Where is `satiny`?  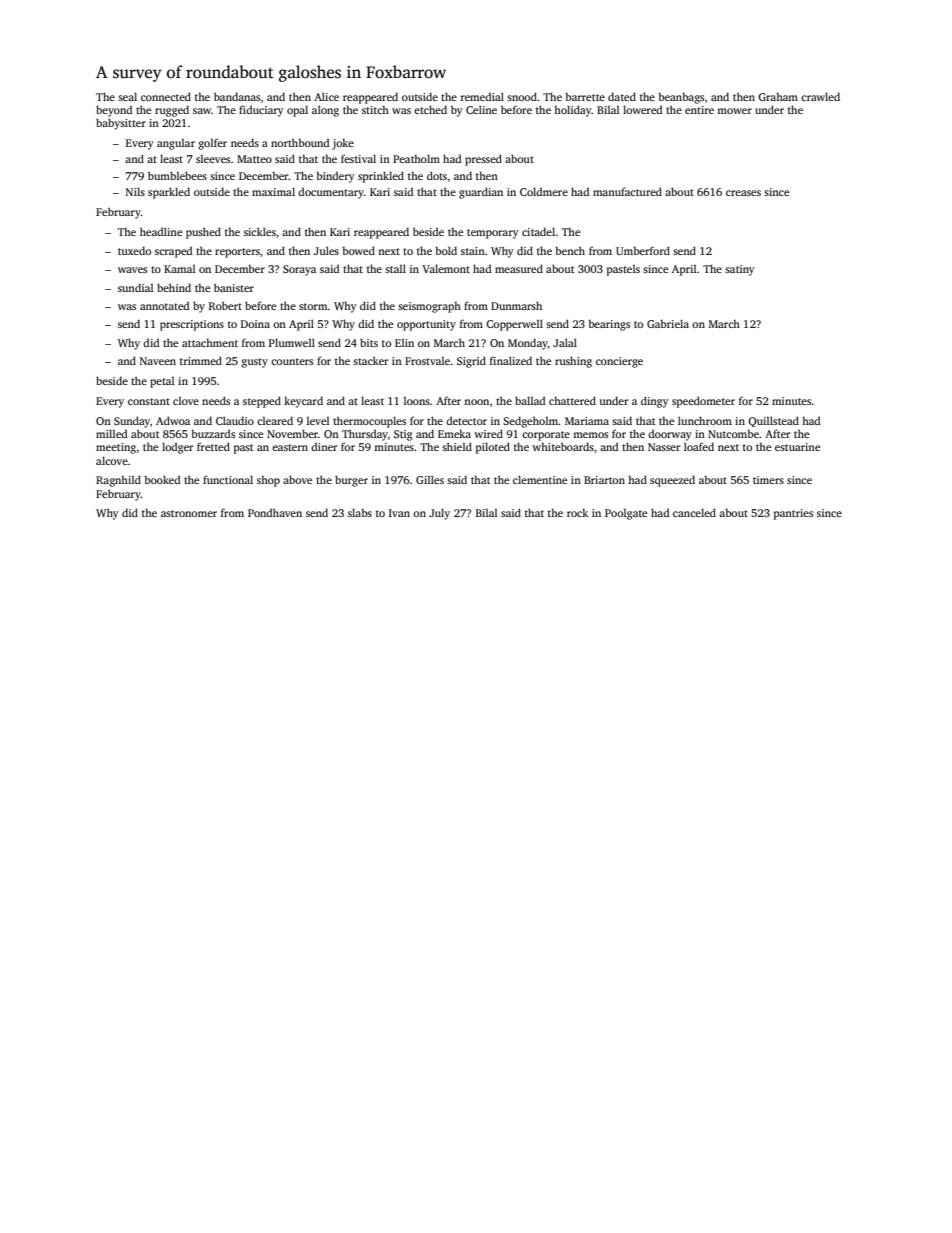
satiny is located at coordinates (740, 270).
